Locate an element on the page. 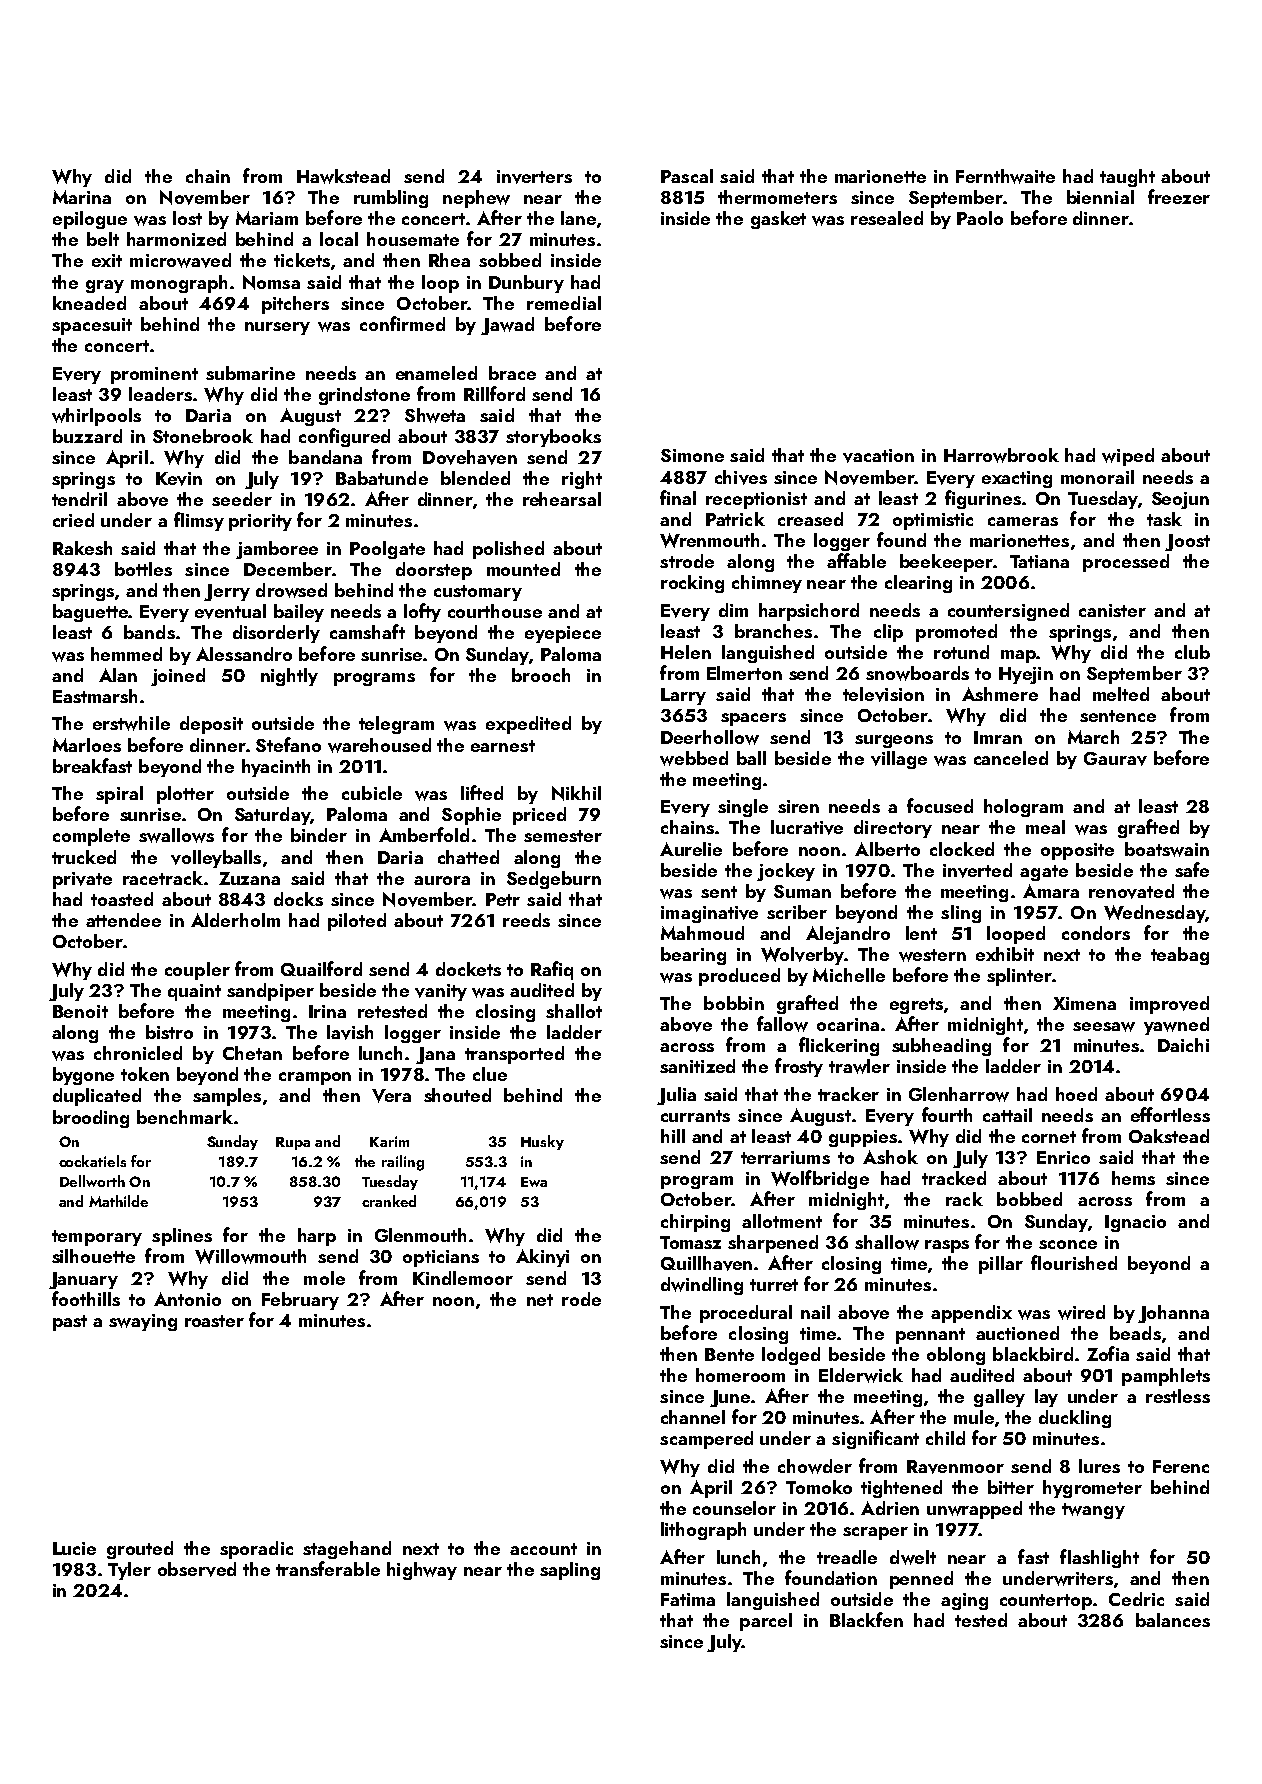 This document has width=1262, height=1784. inverters is located at coordinates (534, 177).
